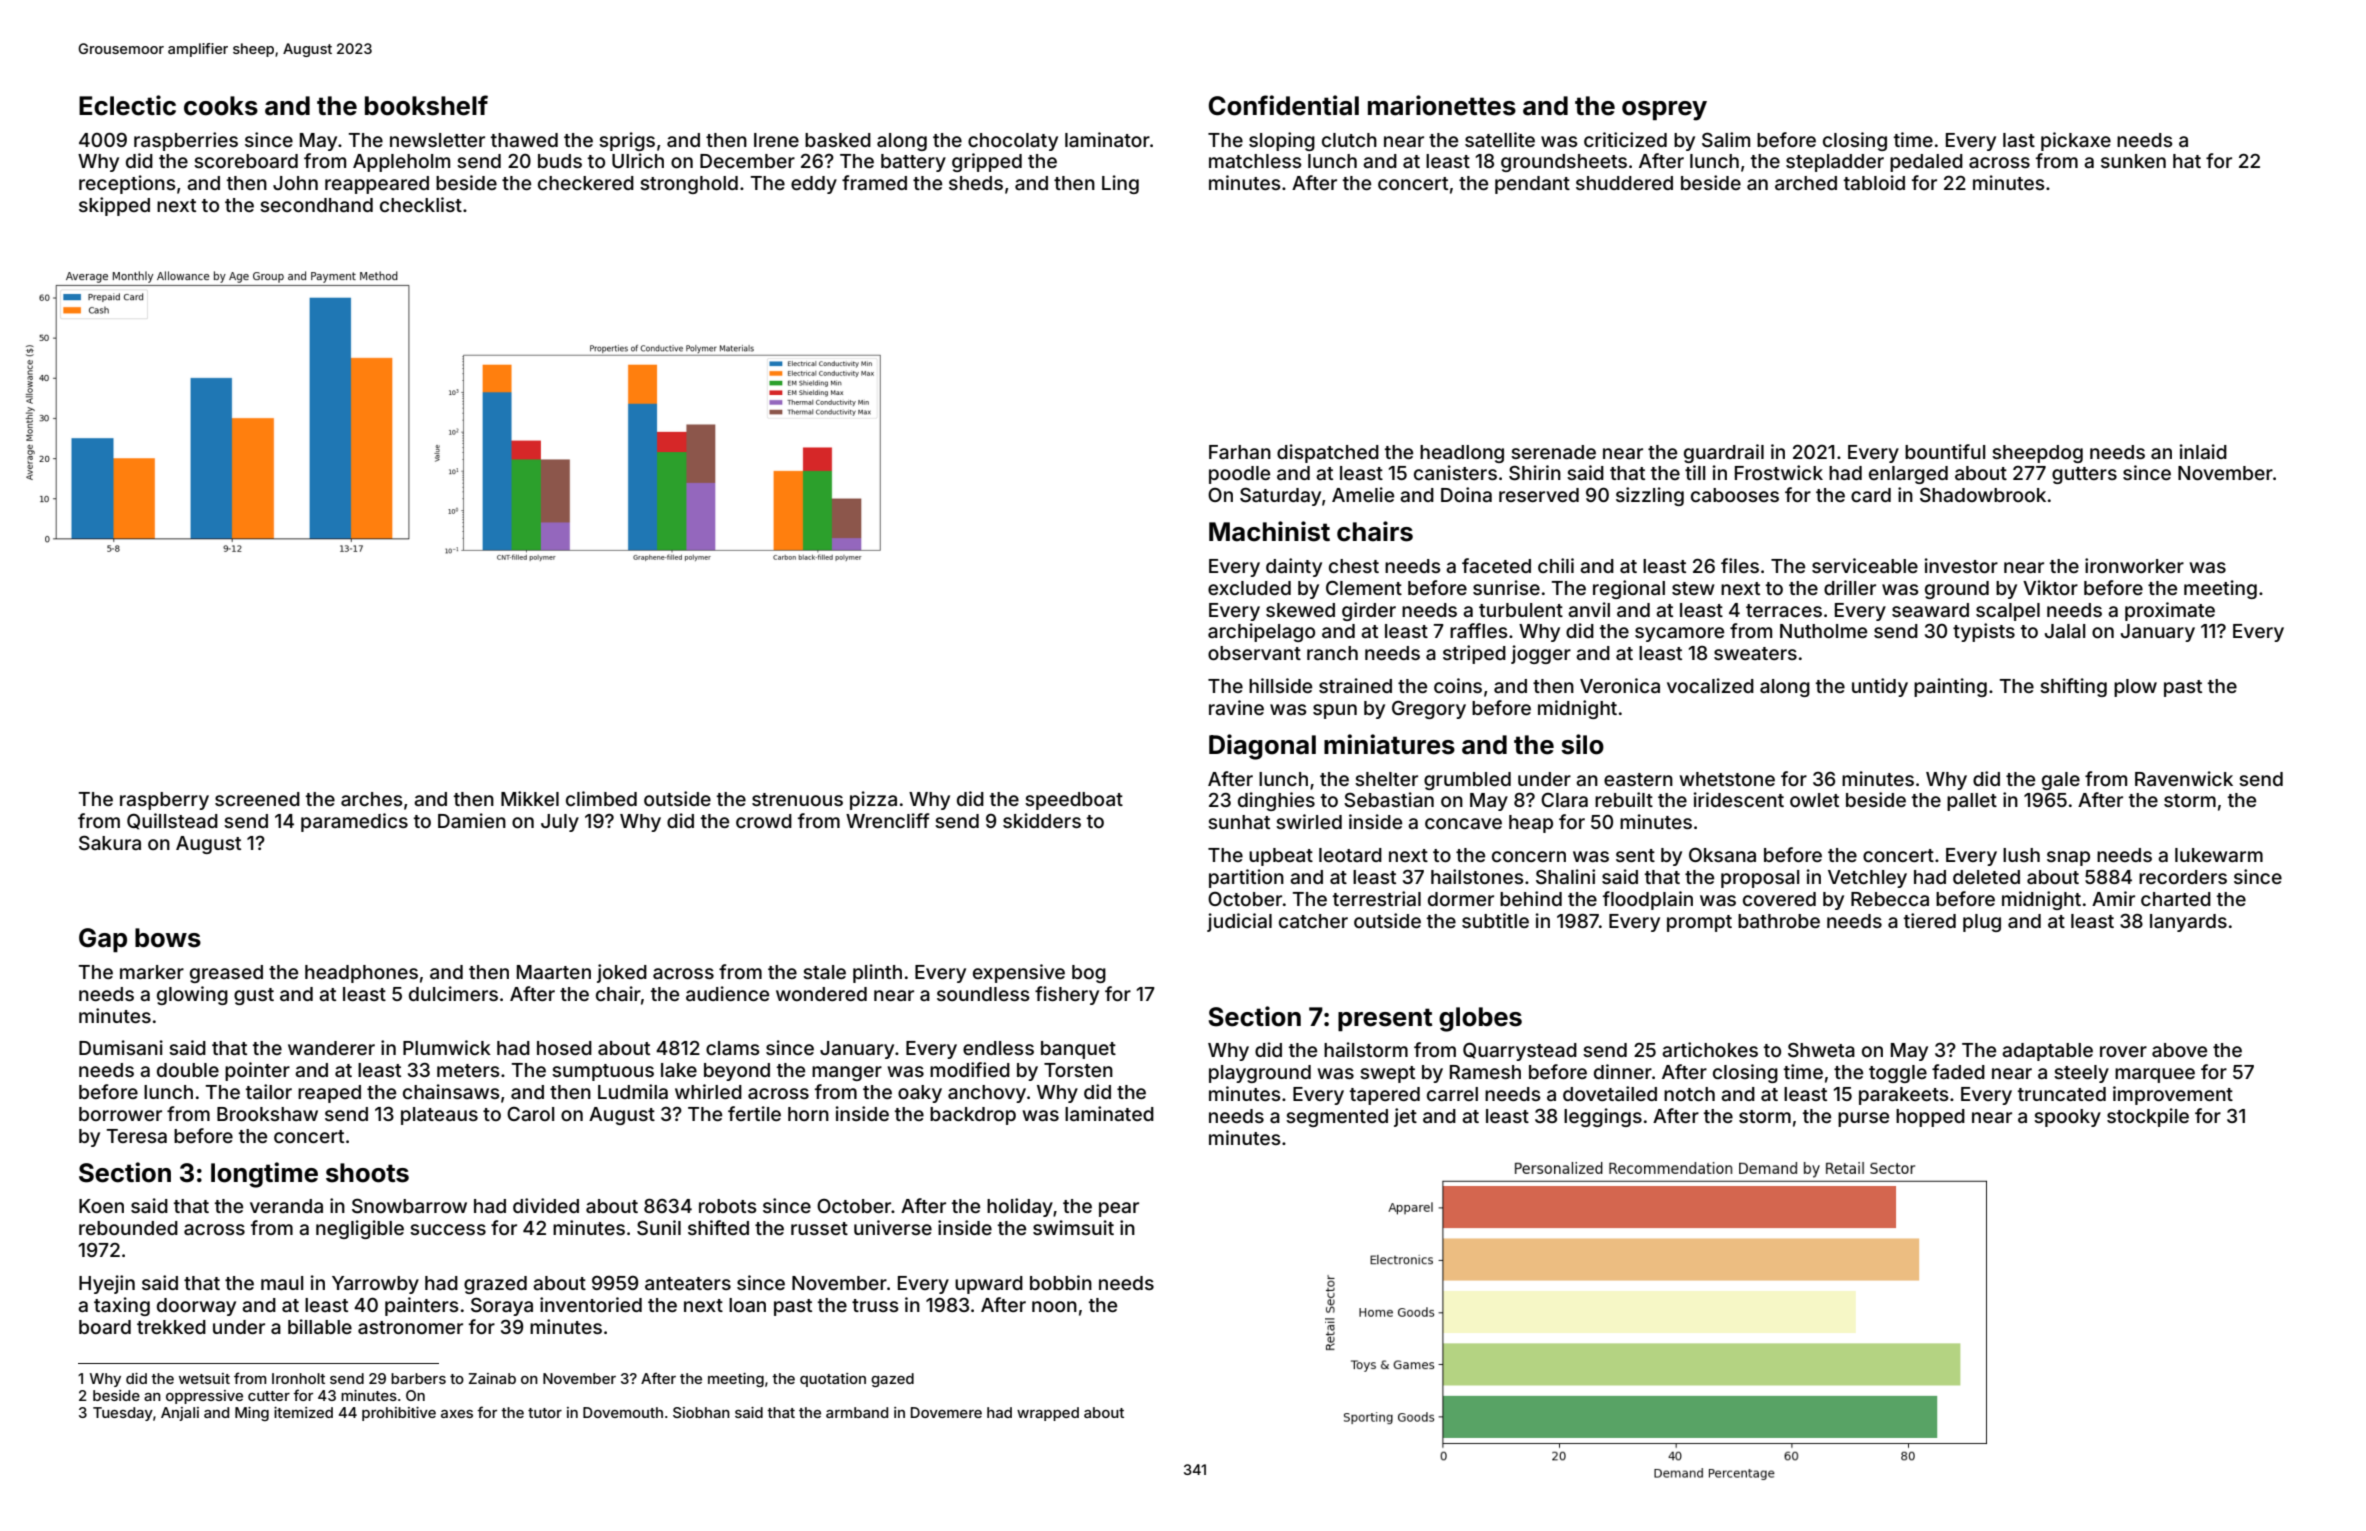 The width and height of the image is (2366, 1531). Describe the element at coordinates (1874, 182) in the image. I see `tabloid` at that location.
